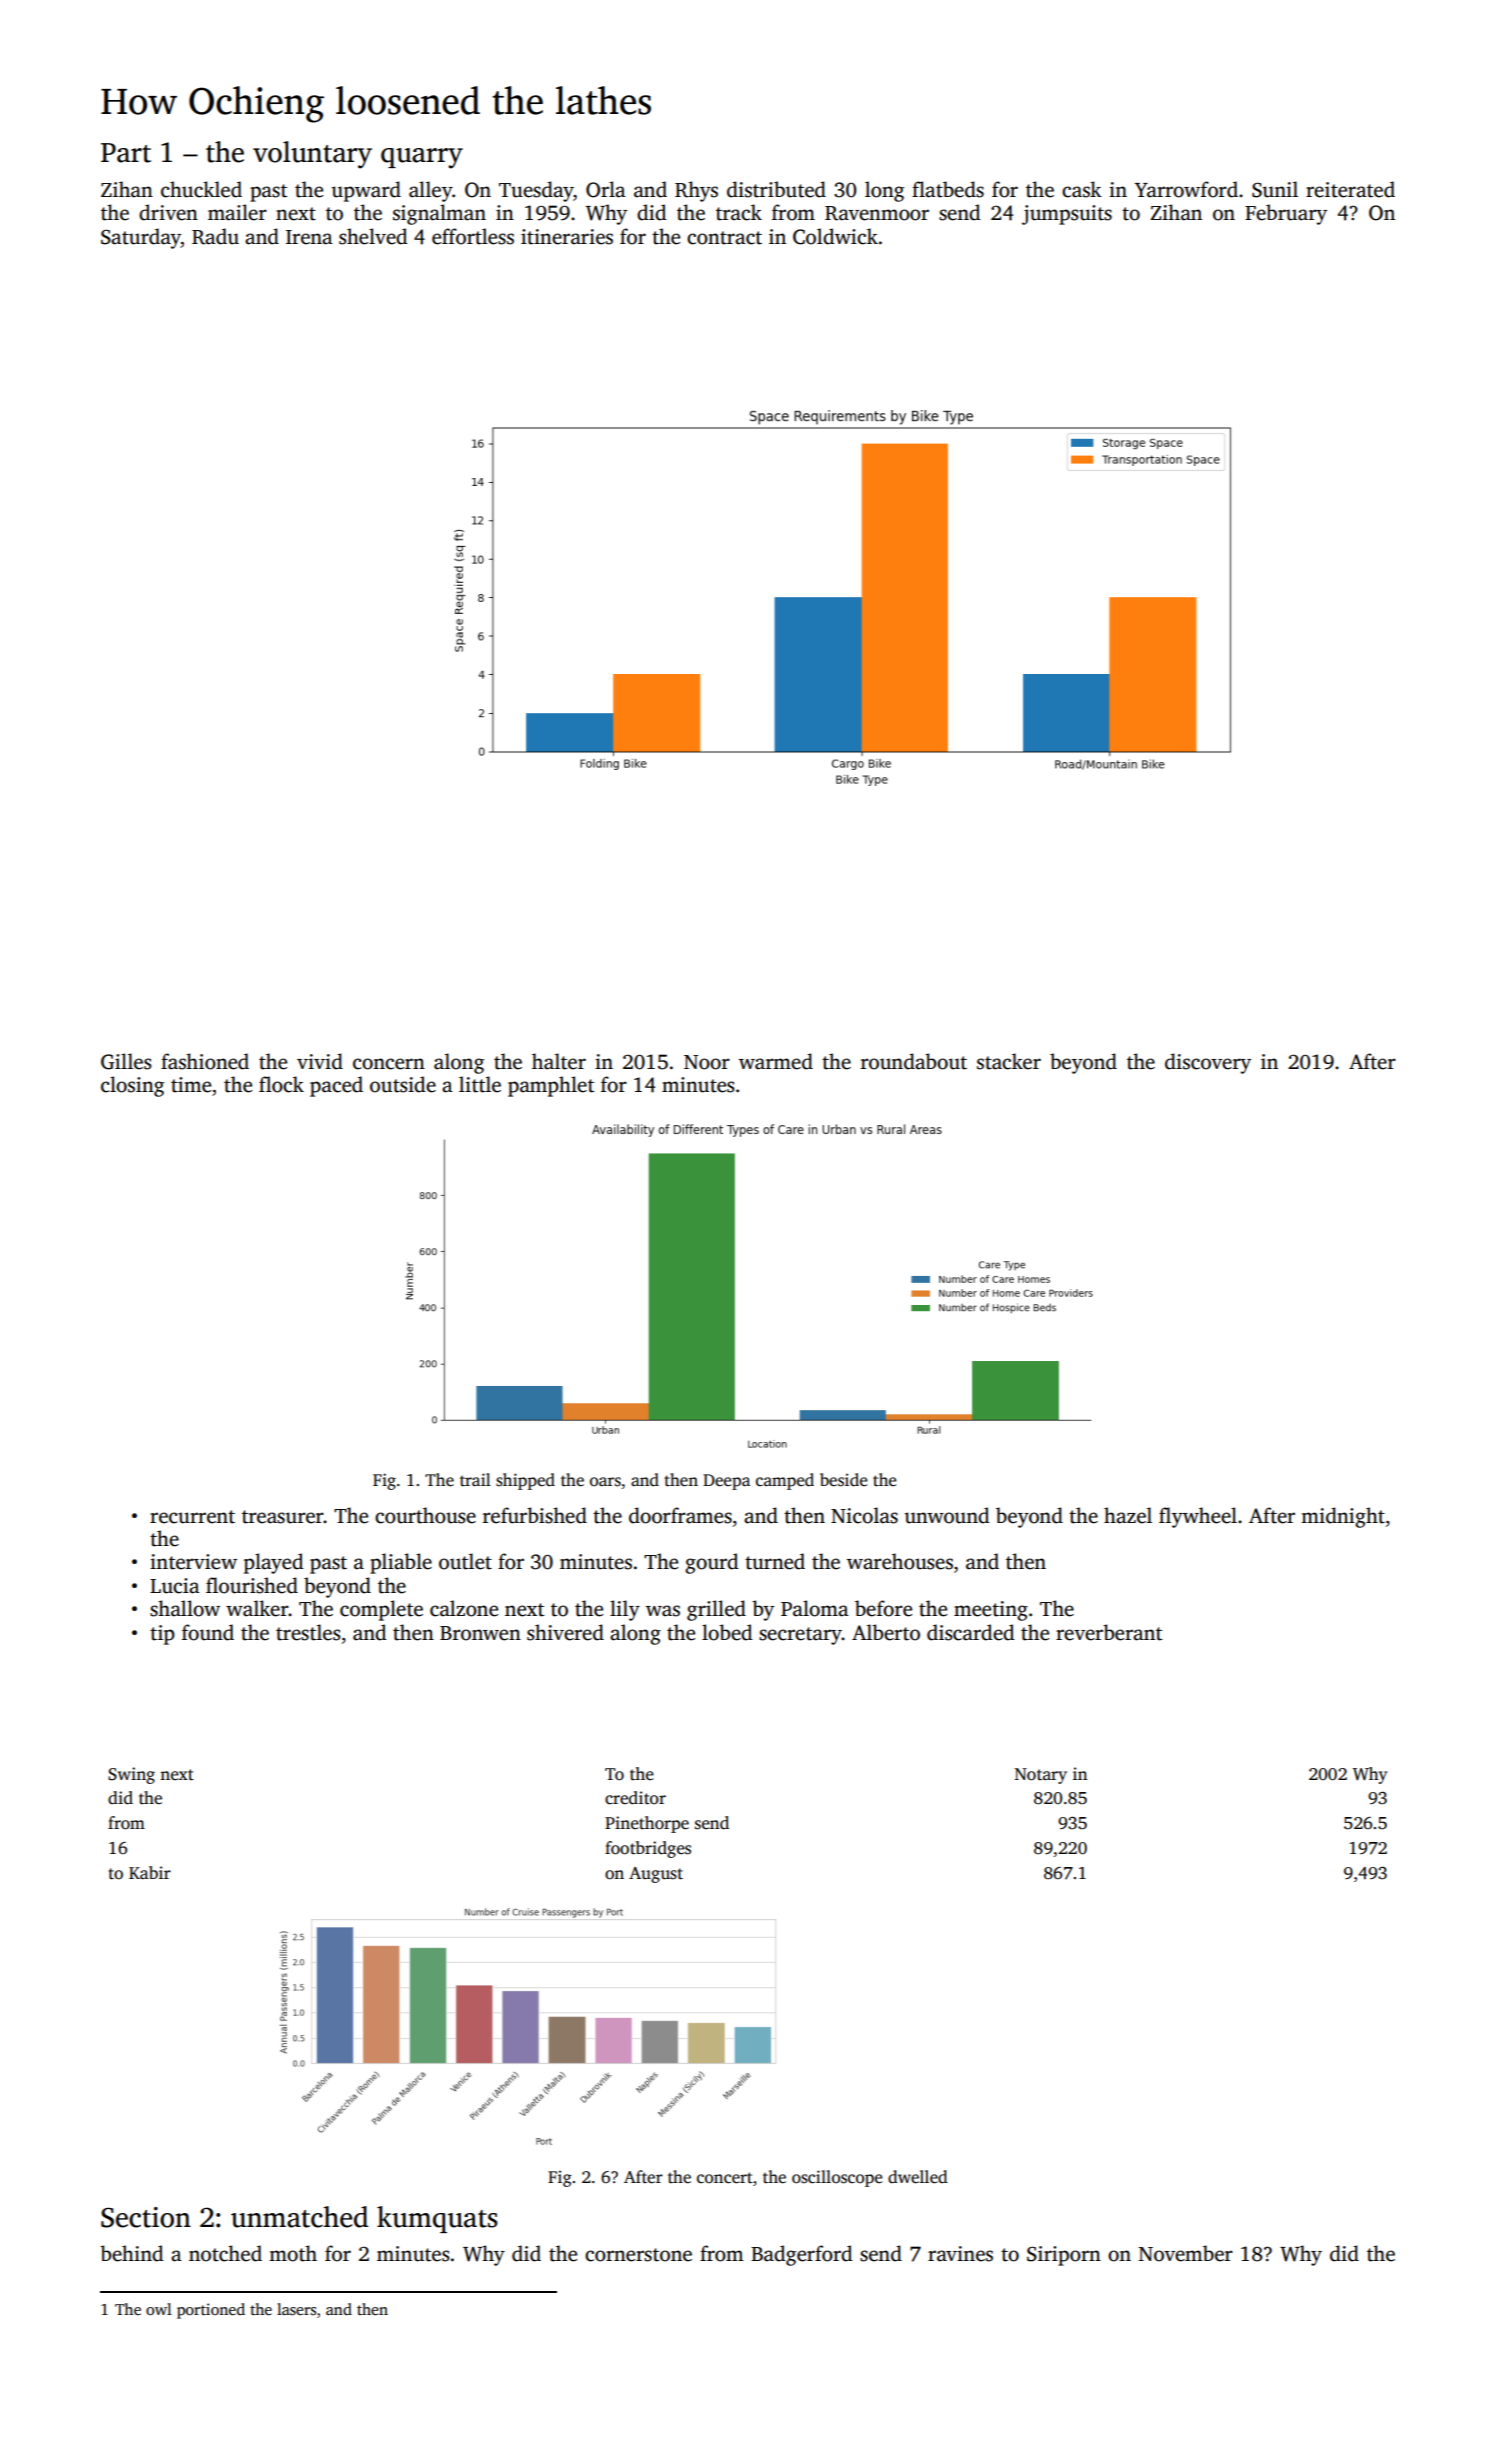 Image resolution: width=1496 pixels, height=2464 pixels. Describe the element at coordinates (776, 189) in the document. I see `distributed` at that location.
